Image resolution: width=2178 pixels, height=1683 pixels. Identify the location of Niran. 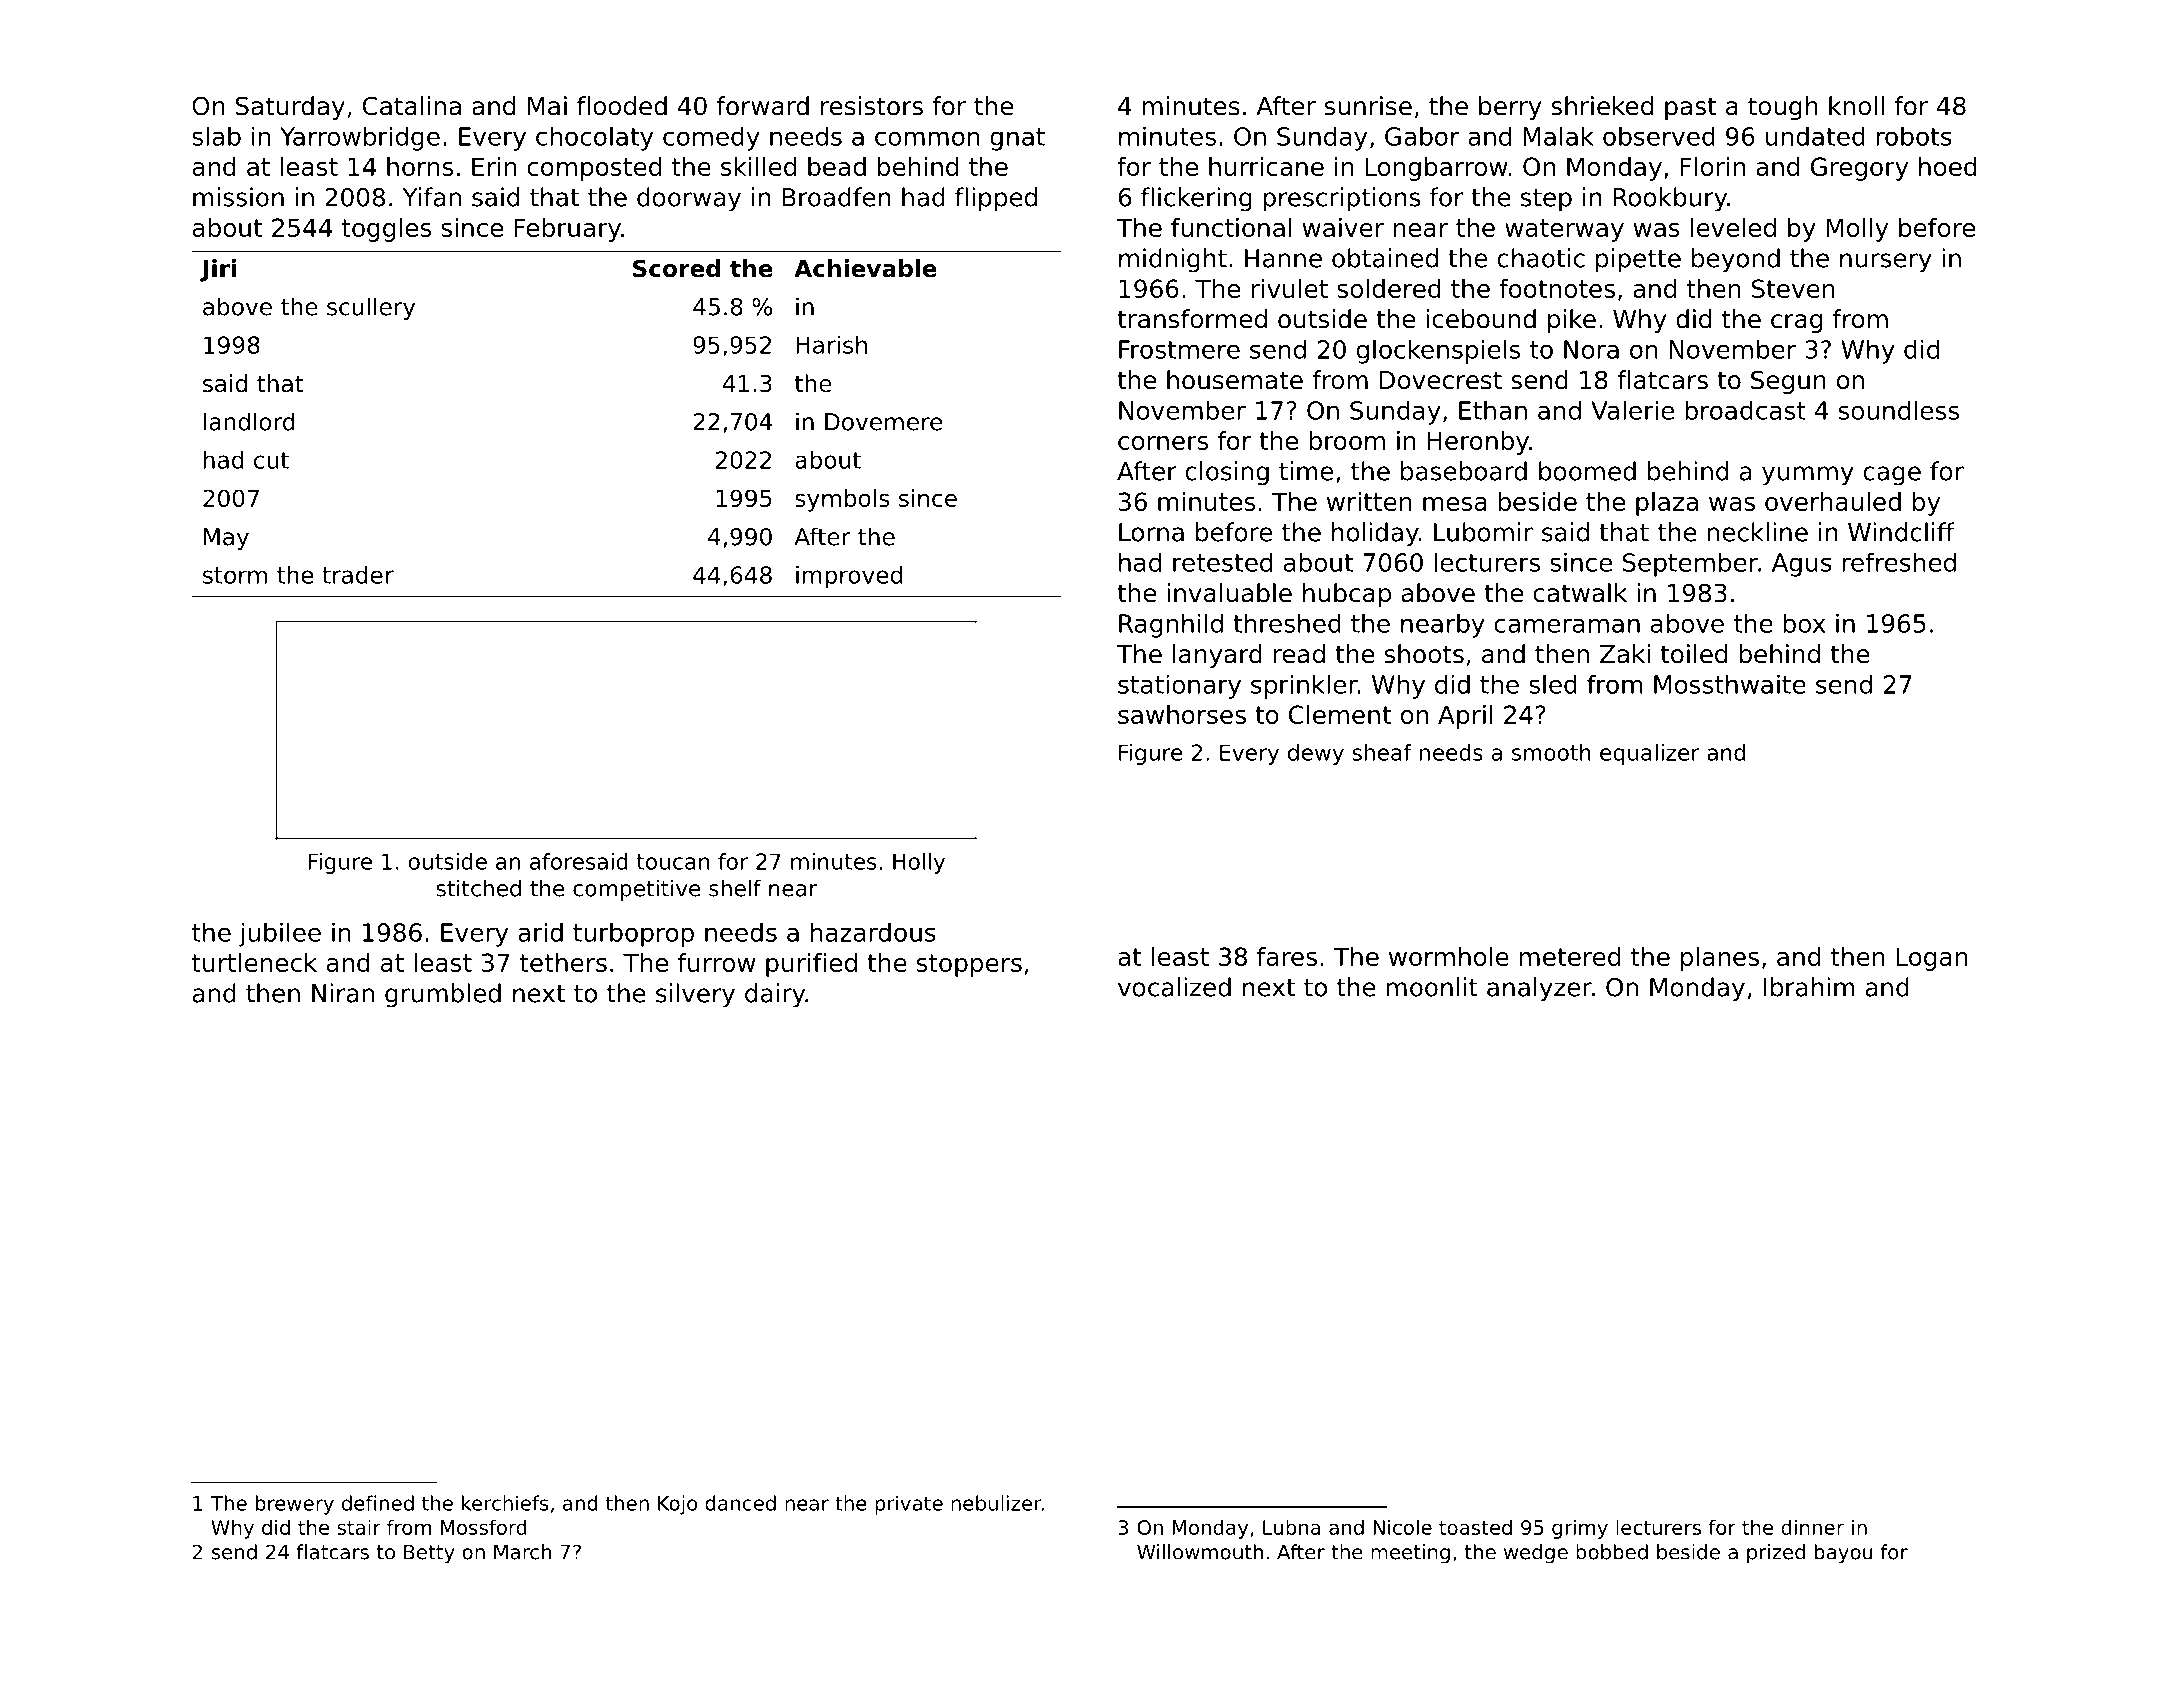
(343, 993).
